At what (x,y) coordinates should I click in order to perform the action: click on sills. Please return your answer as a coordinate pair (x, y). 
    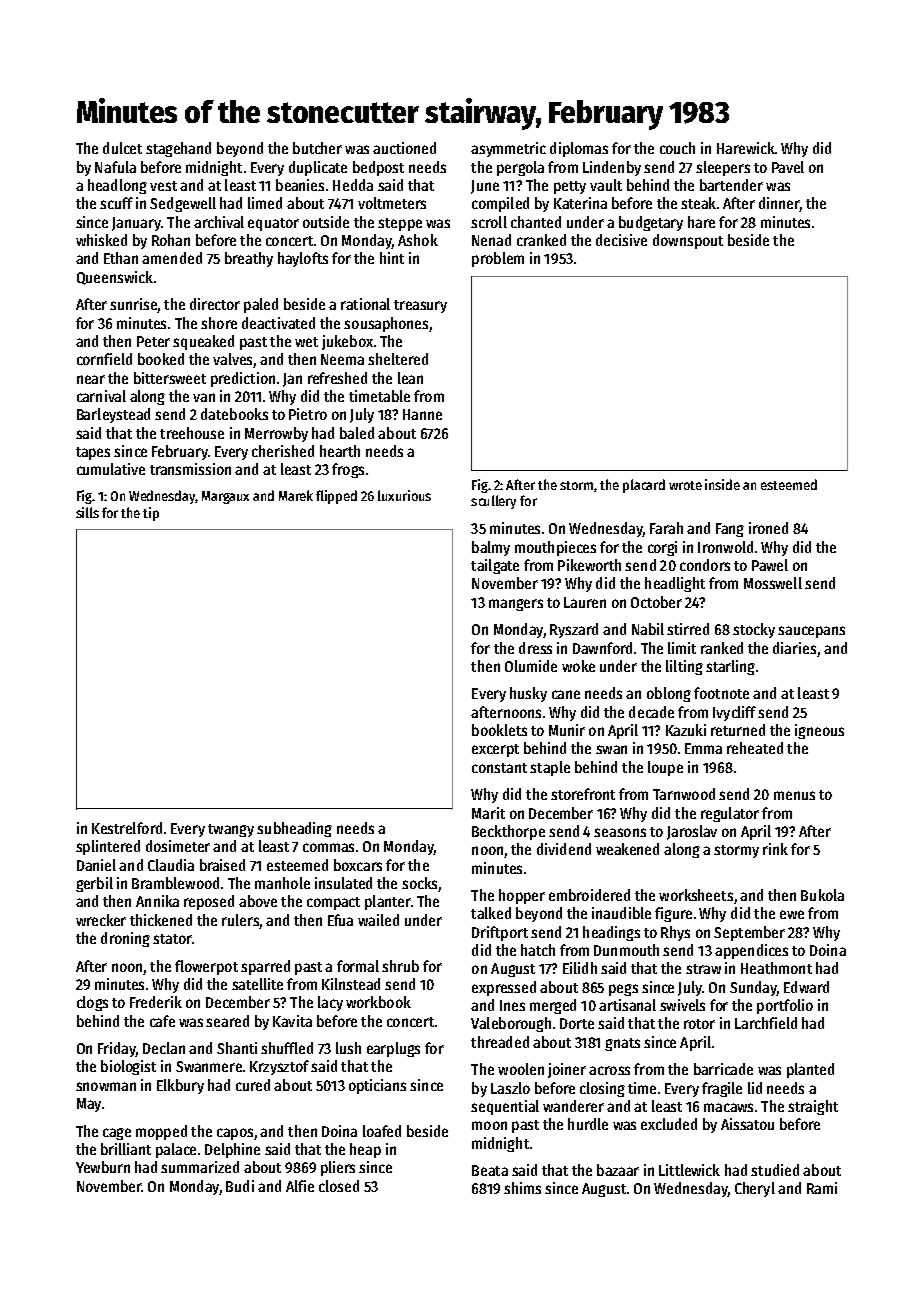
    Looking at the image, I should click on (87, 512).
